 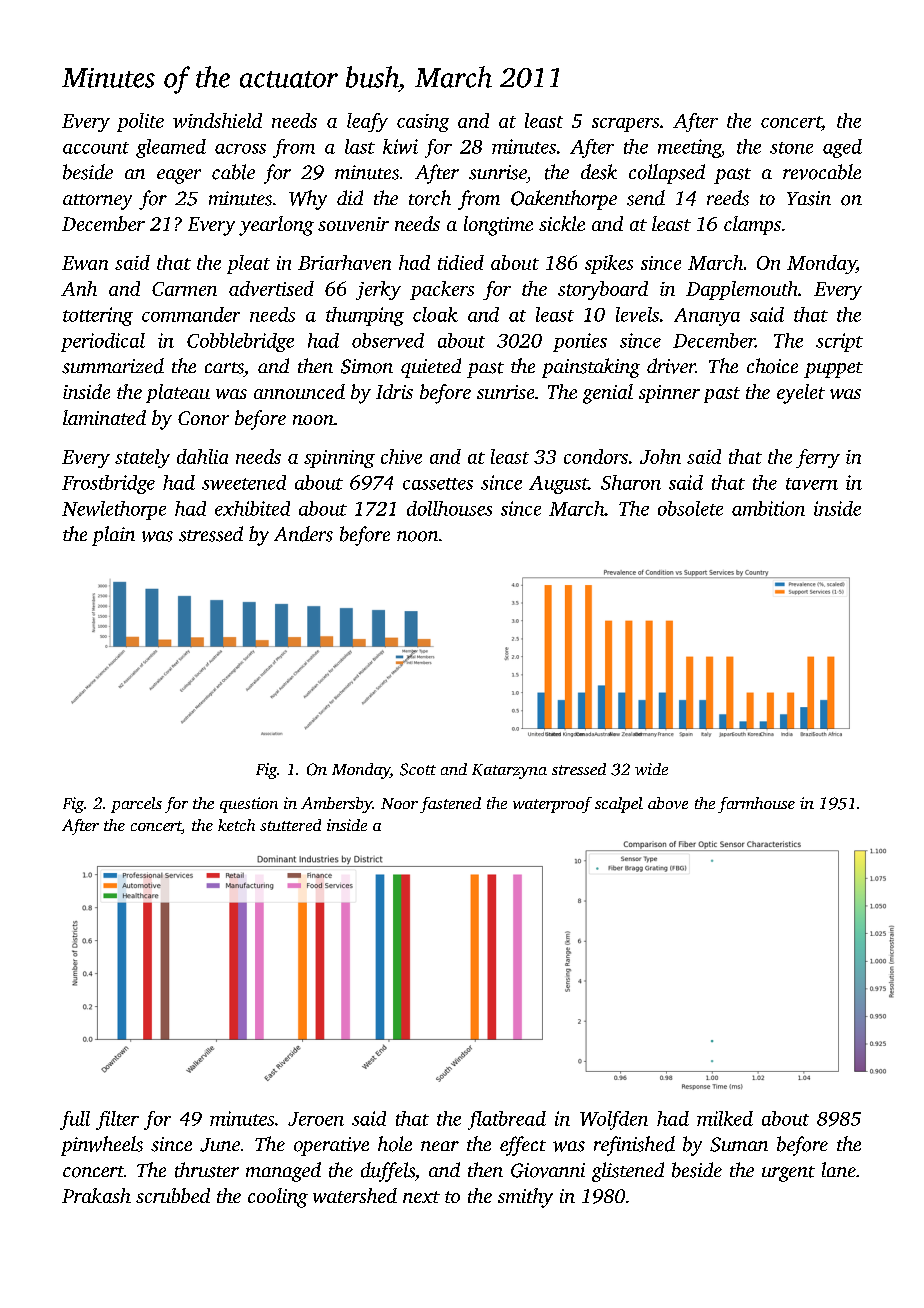 I want to click on stone, so click(x=791, y=148).
